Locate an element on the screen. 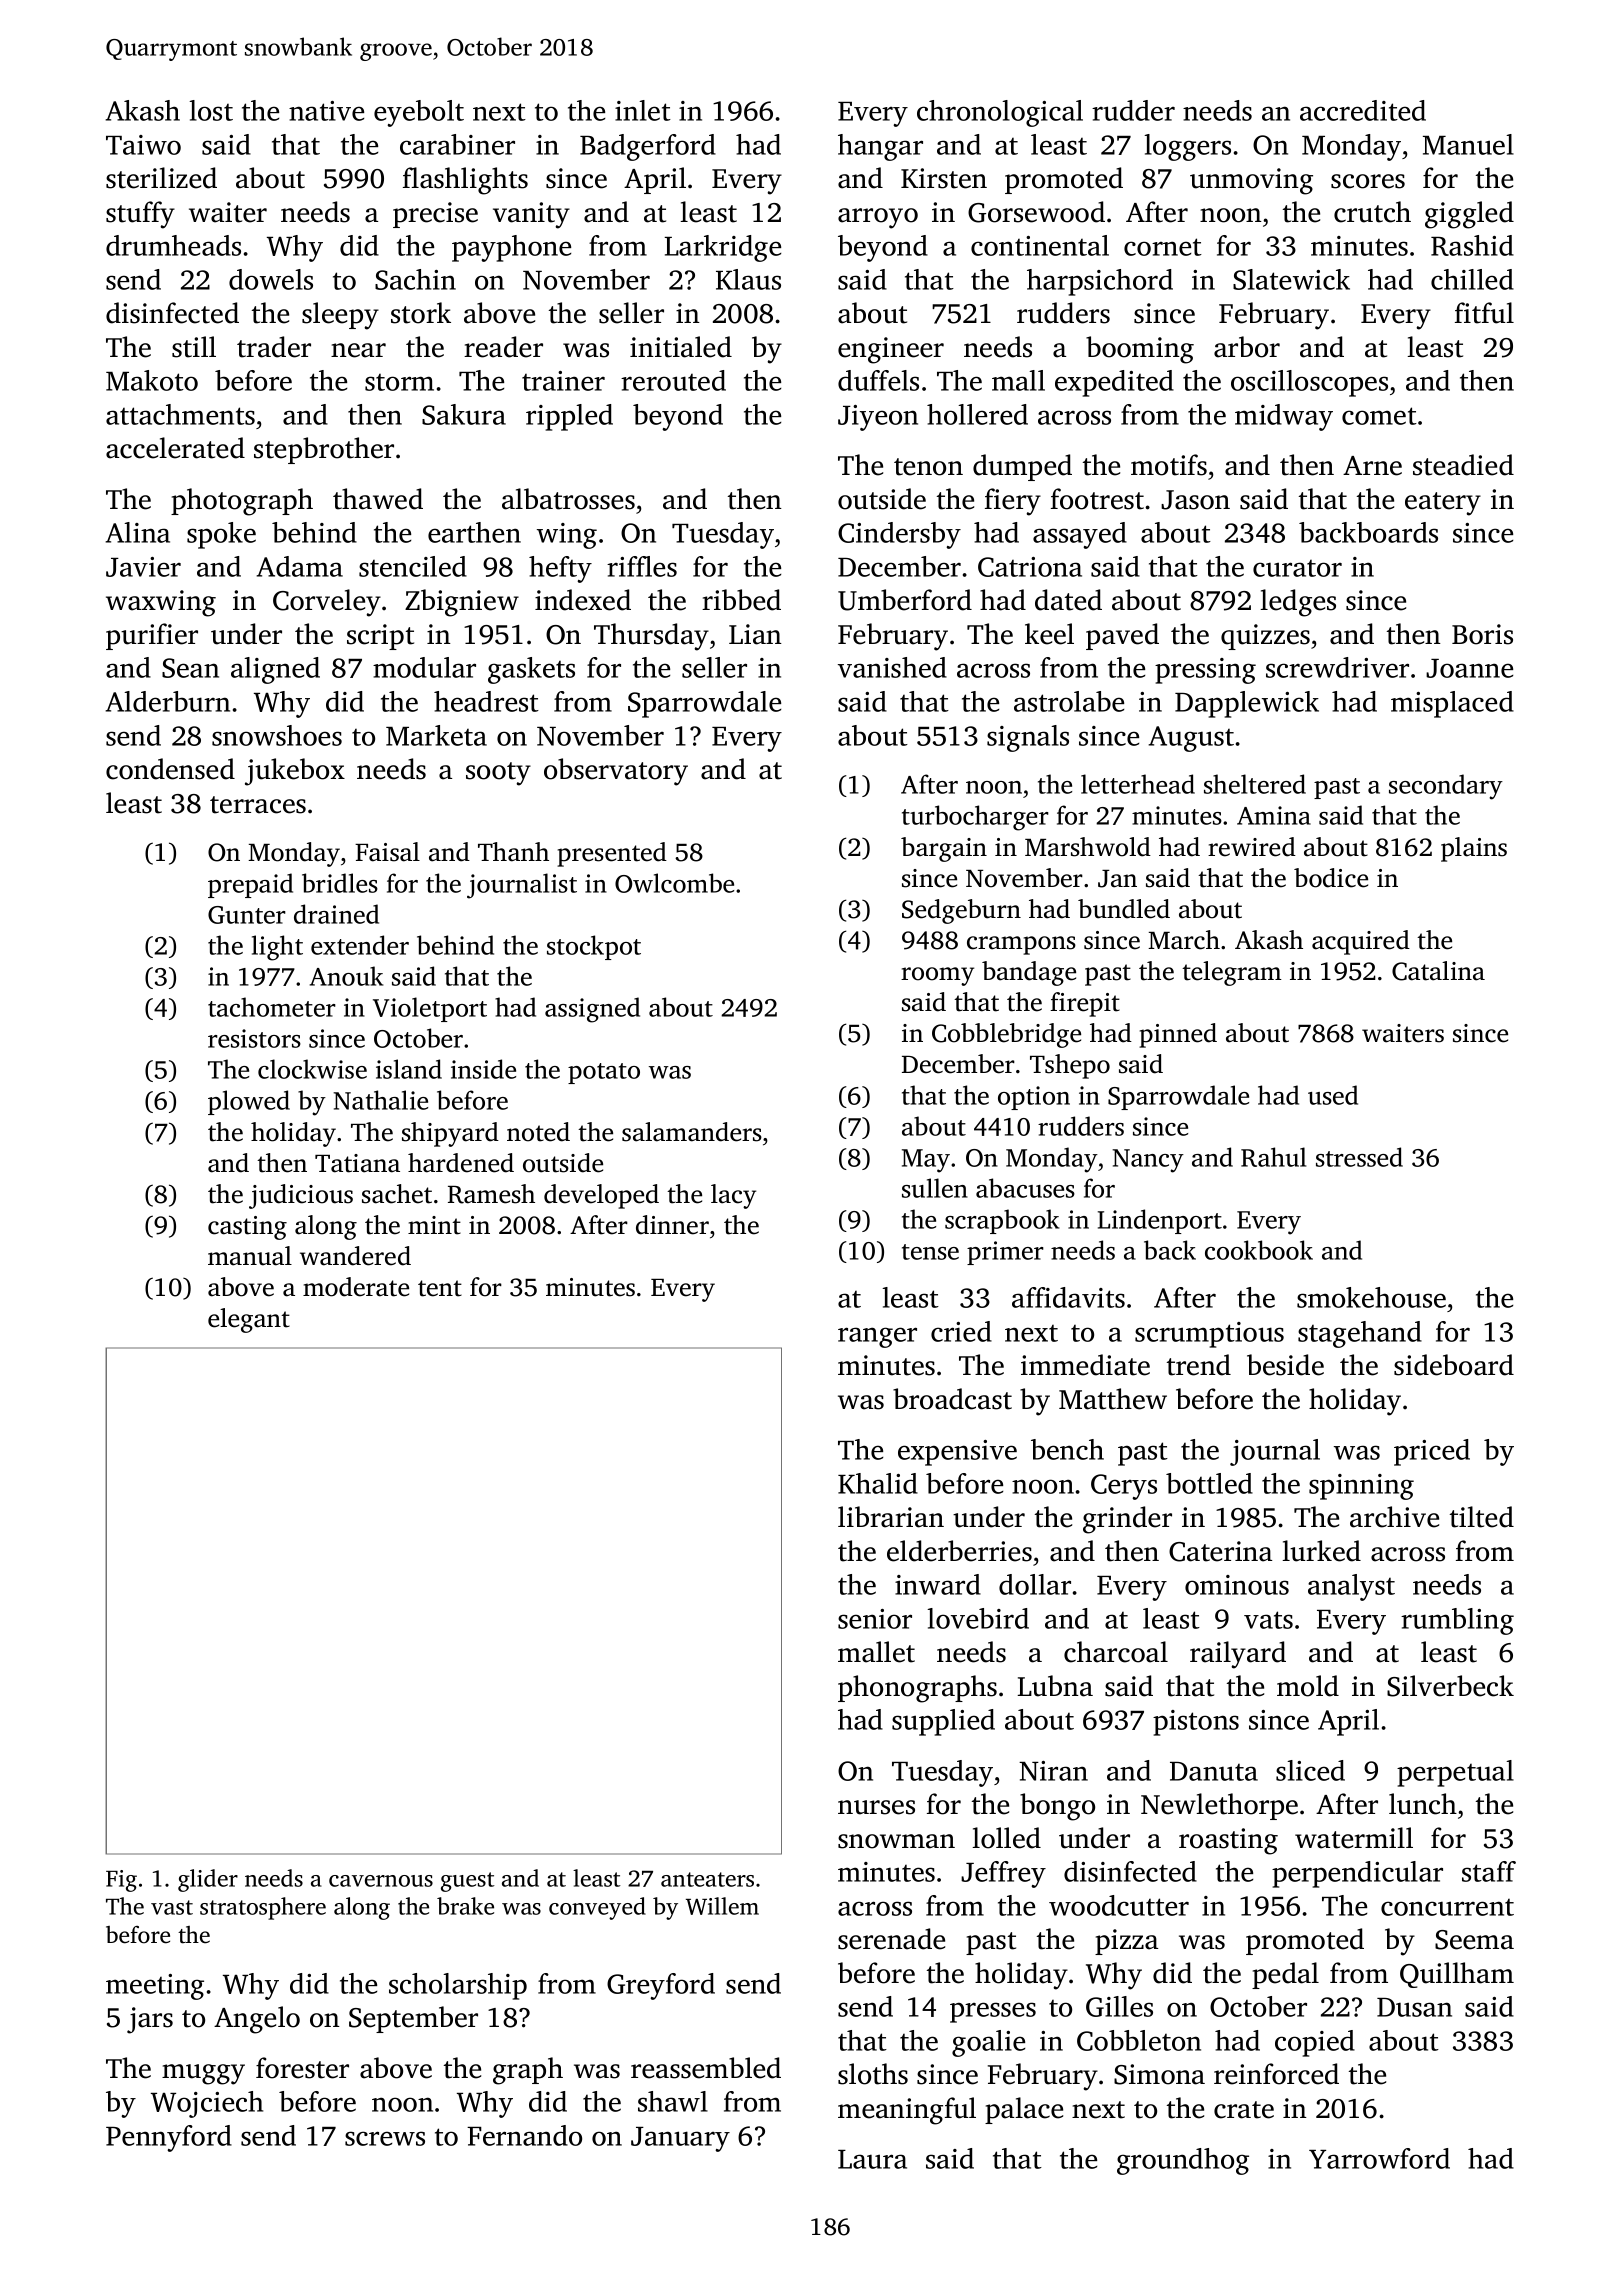 The height and width of the screenshot is (2292, 1620). smokehouse is located at coordinates (1371, 1297).
